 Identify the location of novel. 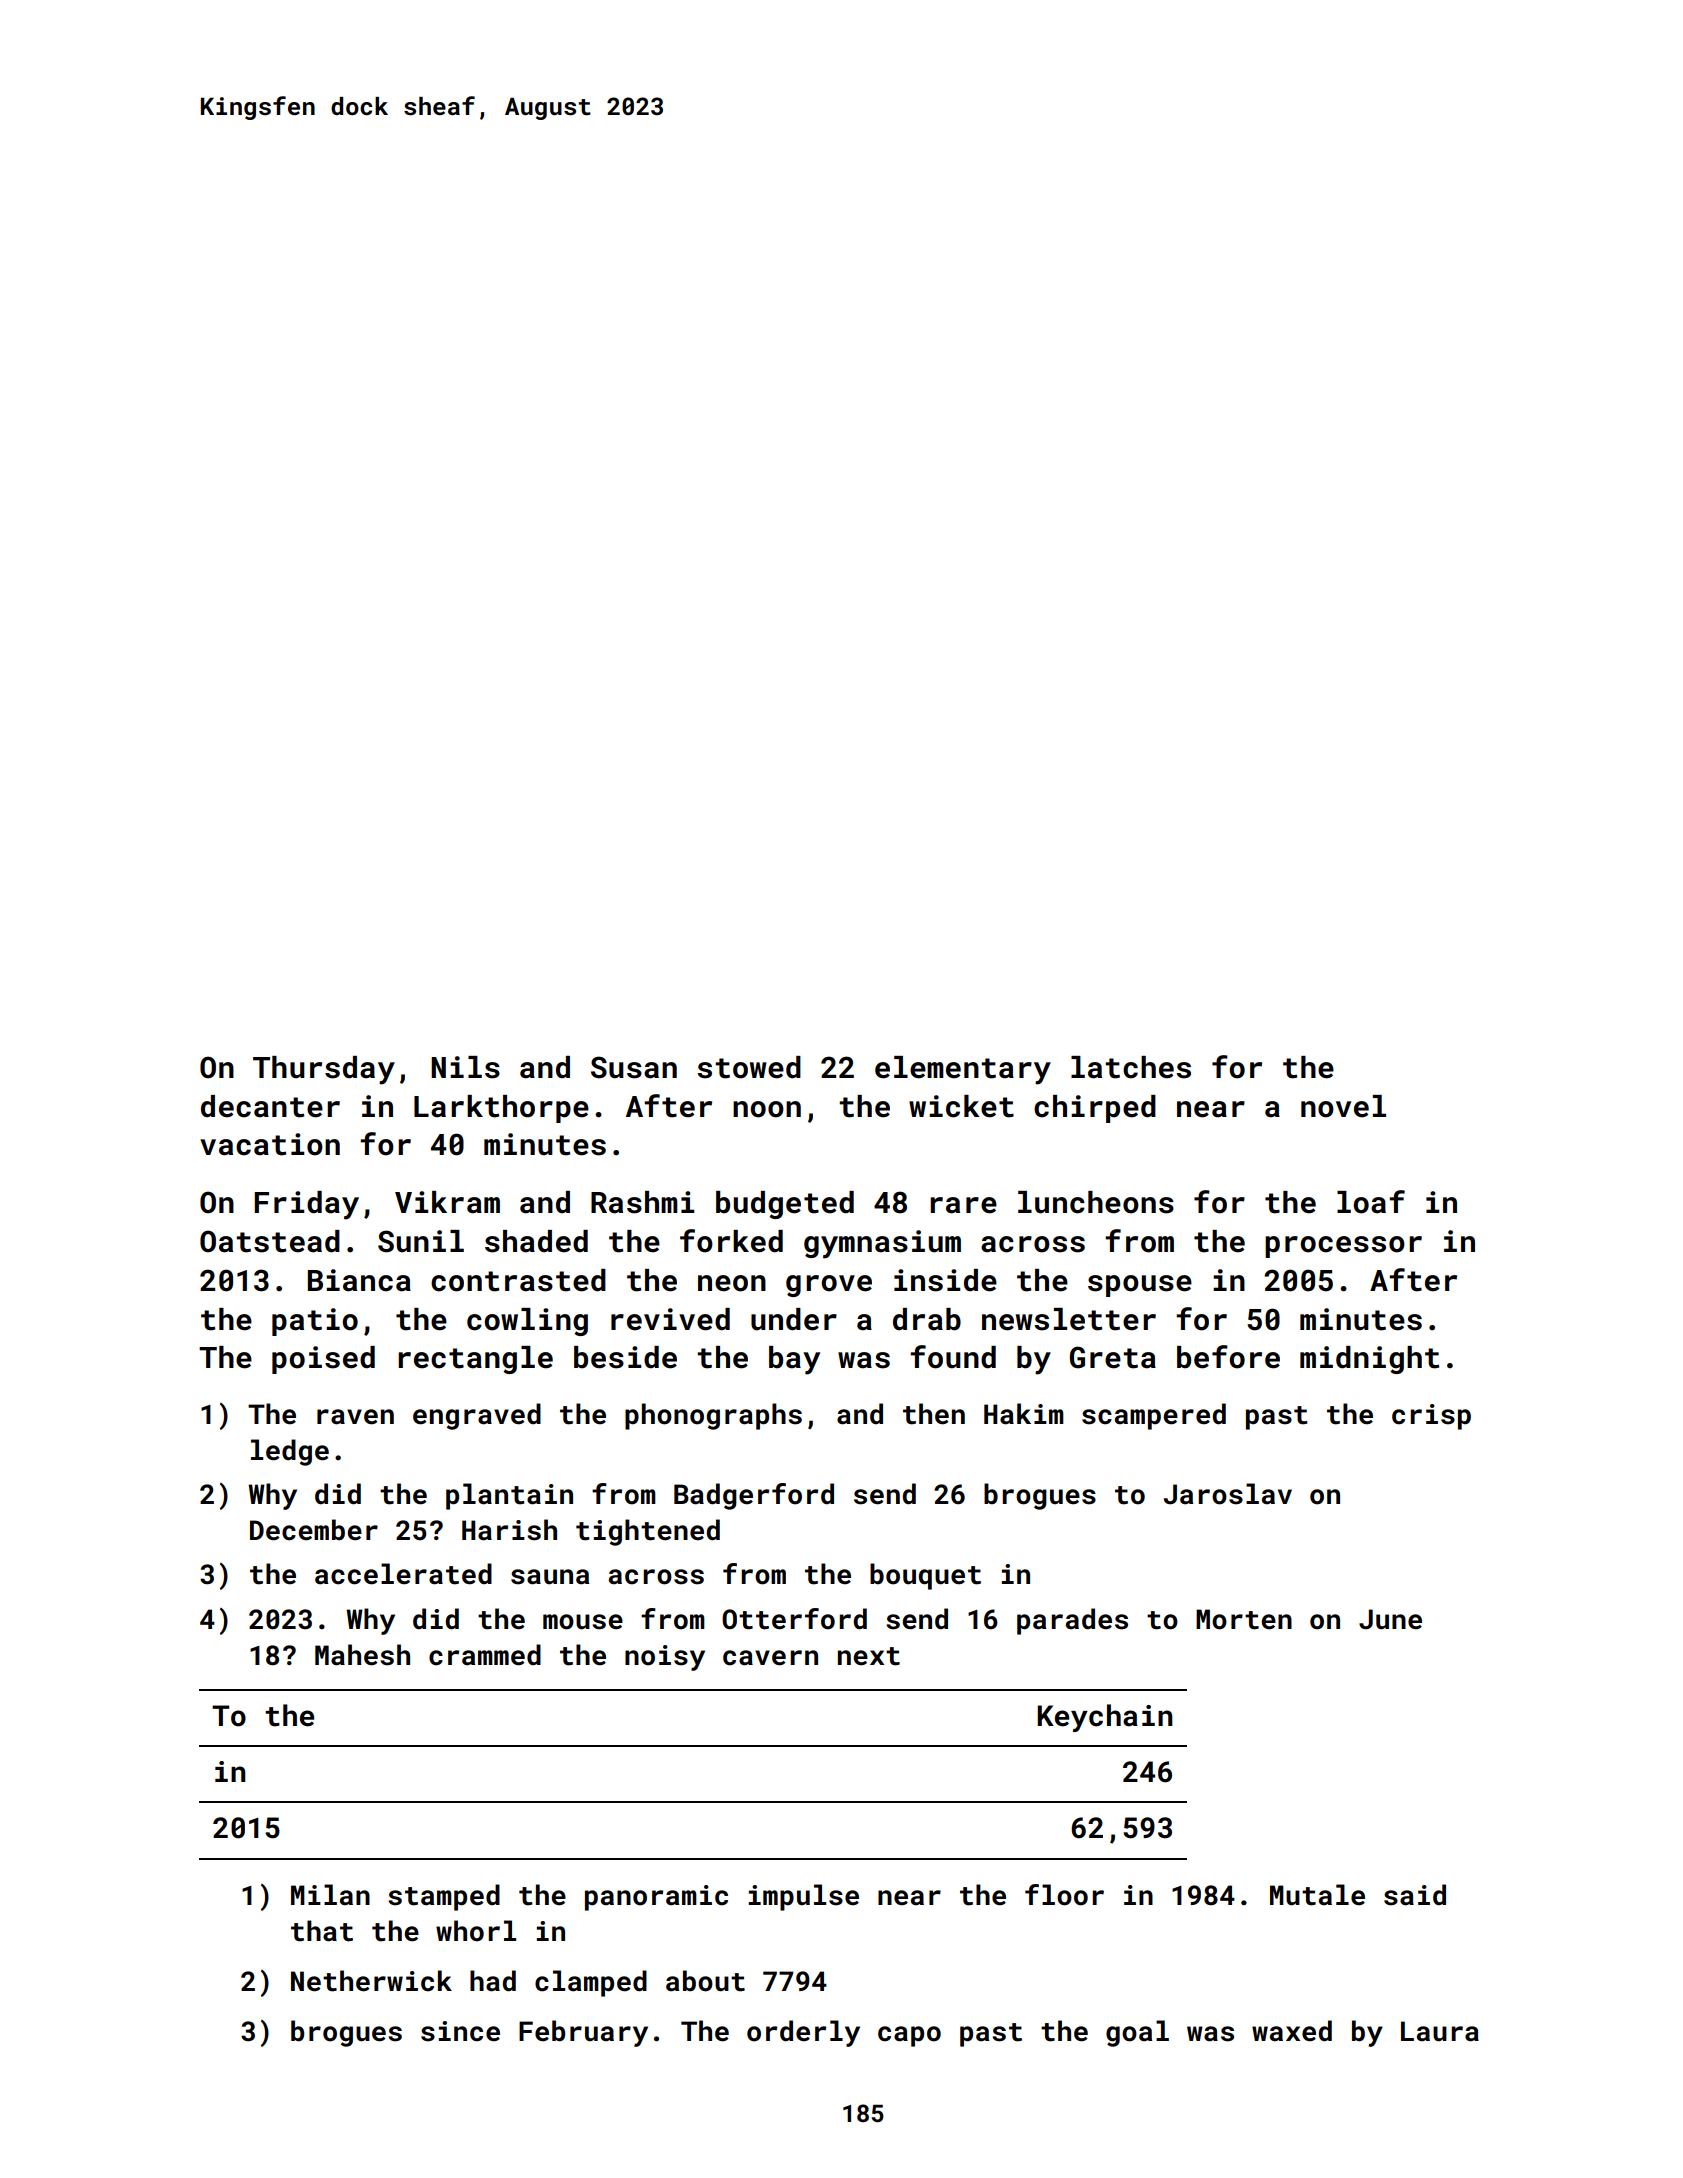
(1343, 1106).
